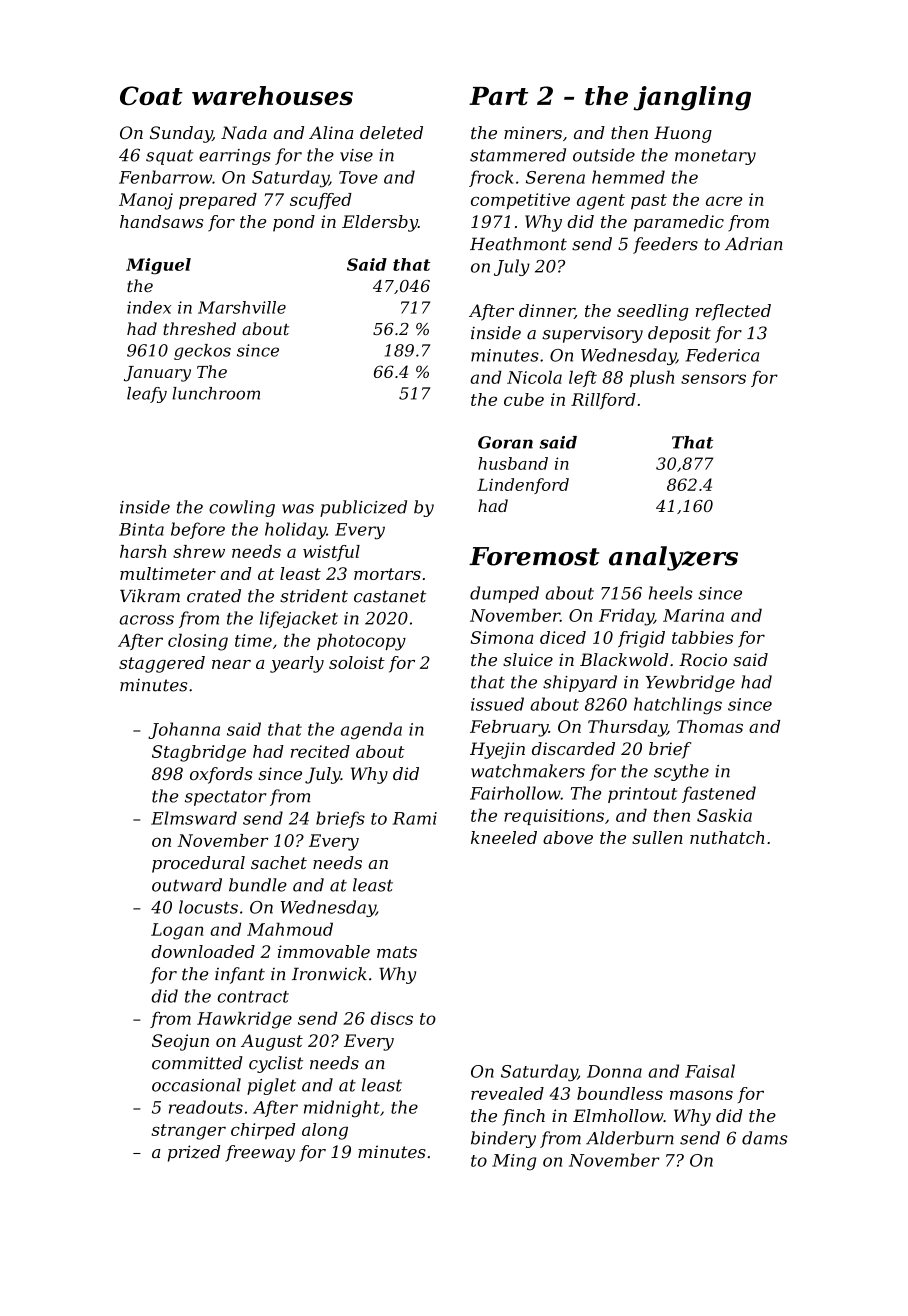 The image size is (908, 1316). Describe the element at coordinates (498, 96) in the page. I see `Part` at that location.
